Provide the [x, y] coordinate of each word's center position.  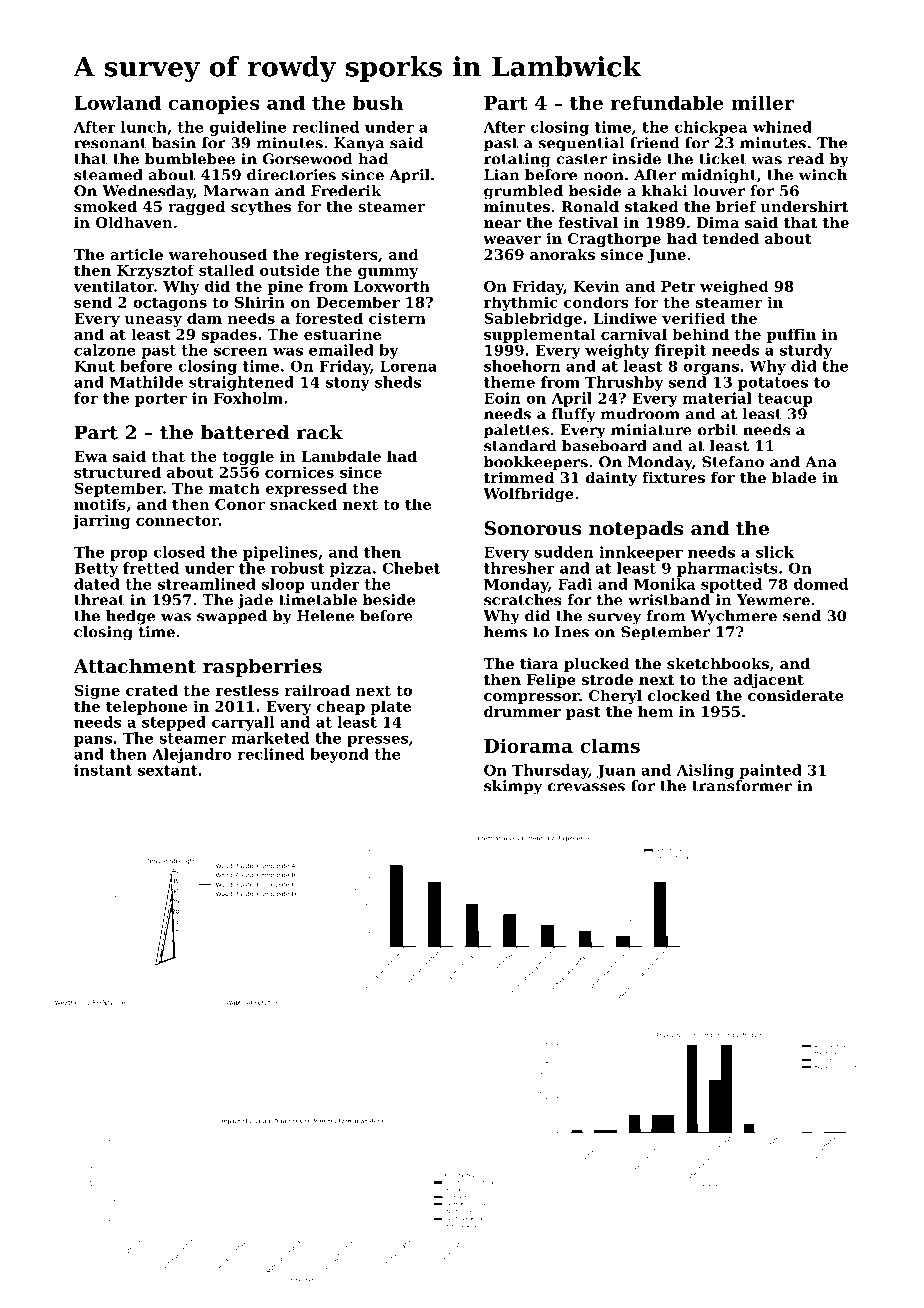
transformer [742, 786]
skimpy [513, 787]
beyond [339, 755]
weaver [512, 240]
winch [823, 175]
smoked [105, 206]
